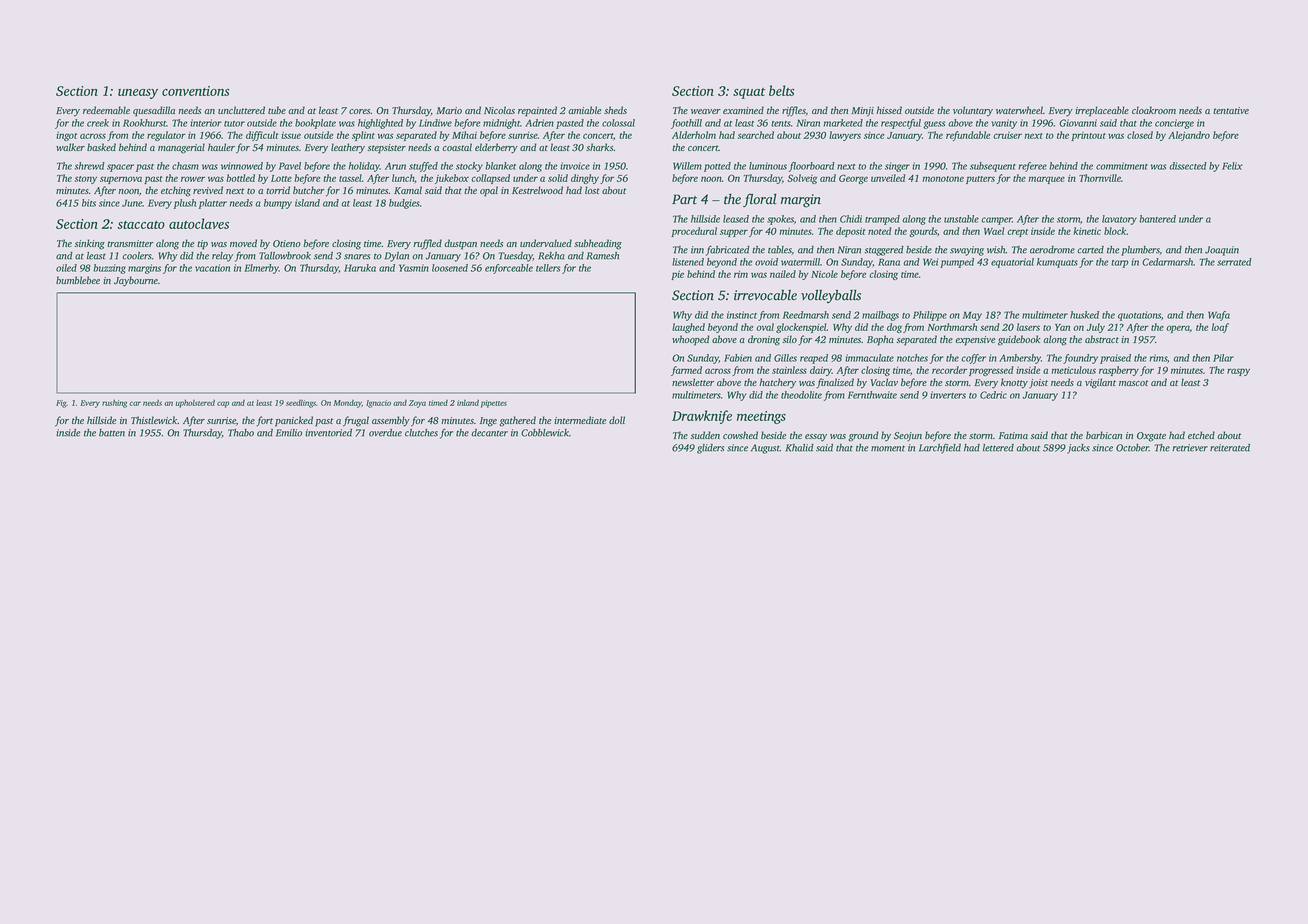 This document has width=1308, height=924. Describe the element at coordinates (78, 280) in the document. I see `bumblebee` at that location.
